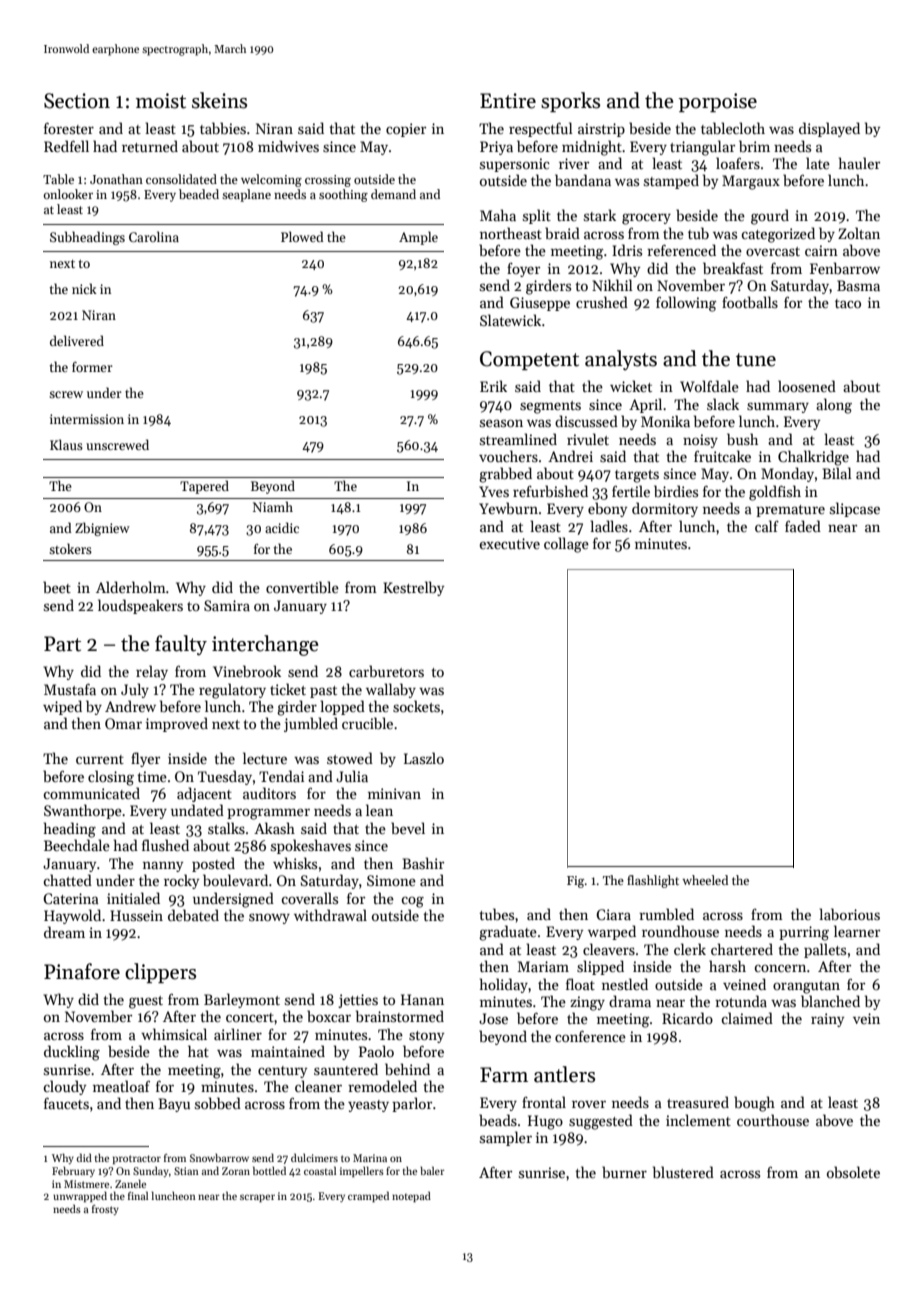 The image size is (924, 1308). I want to click on blustered, so click(683, 1172).
